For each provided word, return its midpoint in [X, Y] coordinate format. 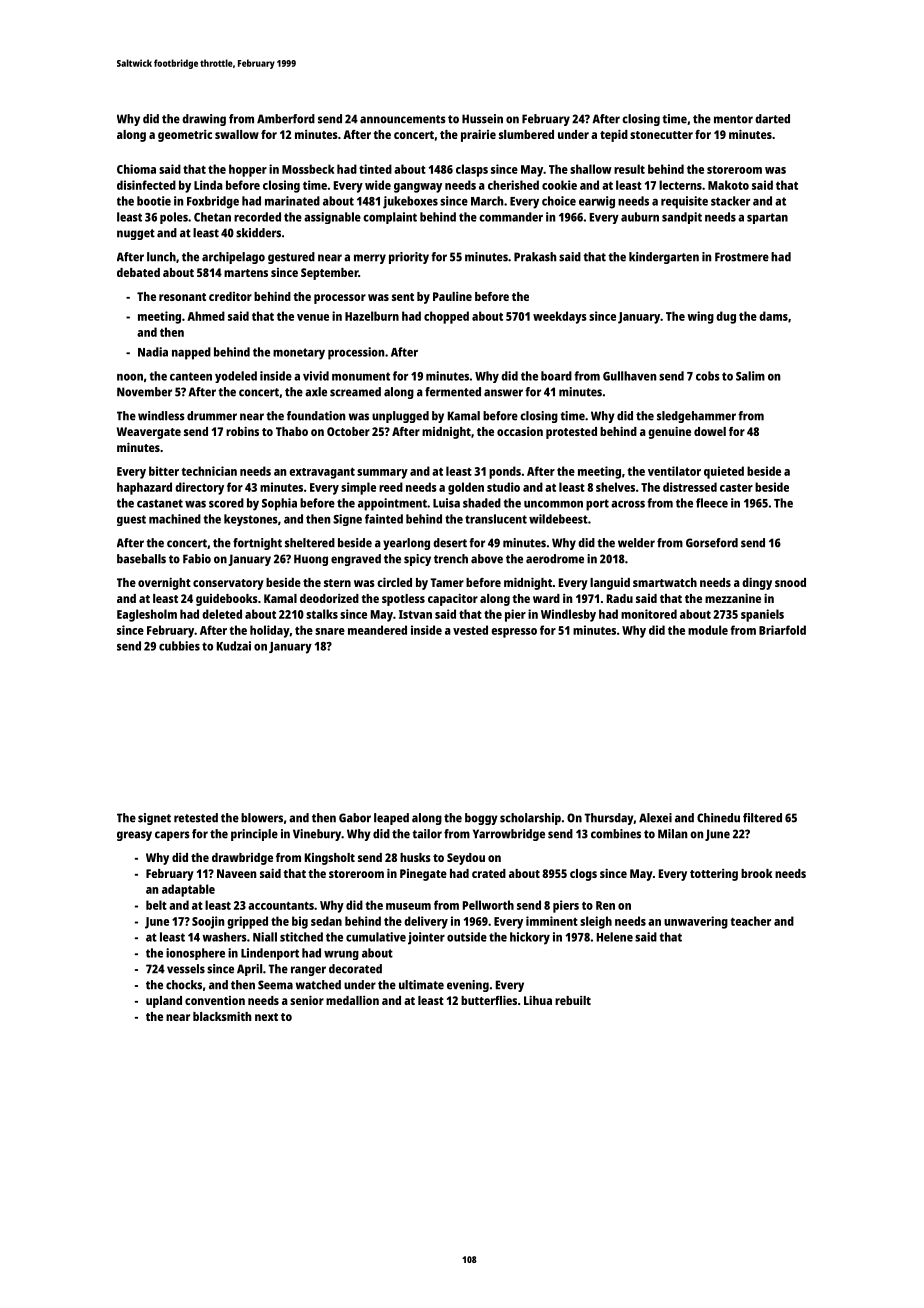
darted [772, 119]
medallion [352, 1000]
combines [616, 834]
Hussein [482, 119]
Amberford [286, 119]
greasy [134, 836]
